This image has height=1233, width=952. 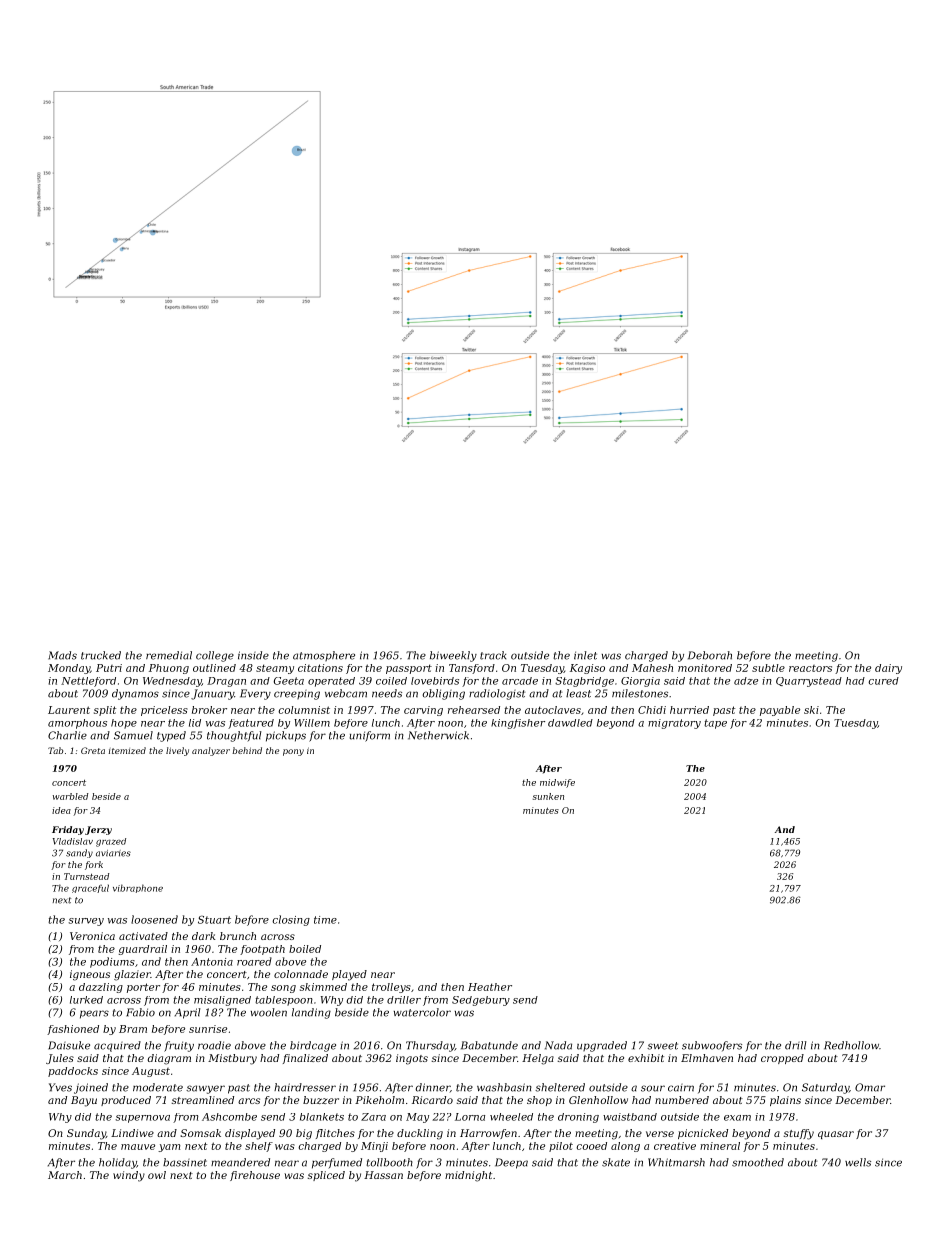 What do you see at coordinates (493, 655) in the image?
I see `track` at bounding box center [493, 655].
